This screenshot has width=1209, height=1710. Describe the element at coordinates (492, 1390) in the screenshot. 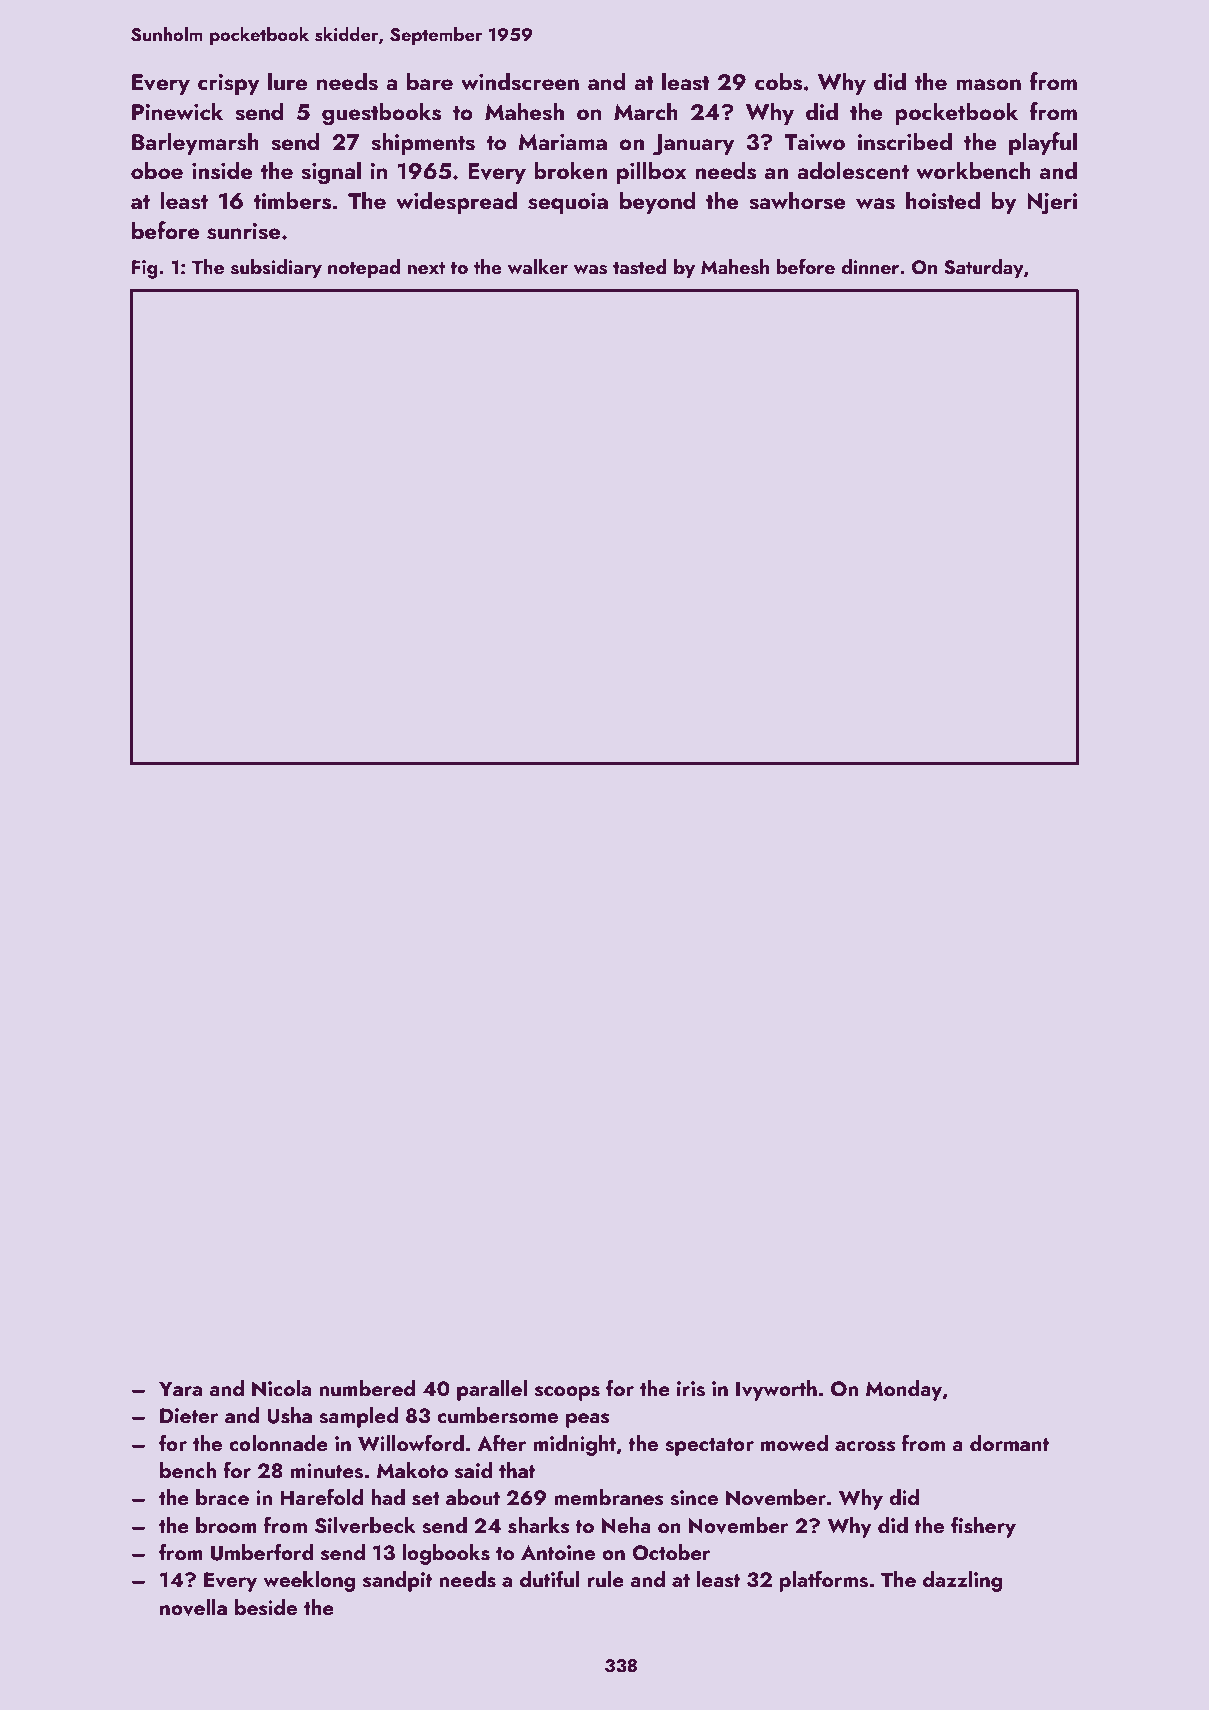

I see `parallel` at that location.
